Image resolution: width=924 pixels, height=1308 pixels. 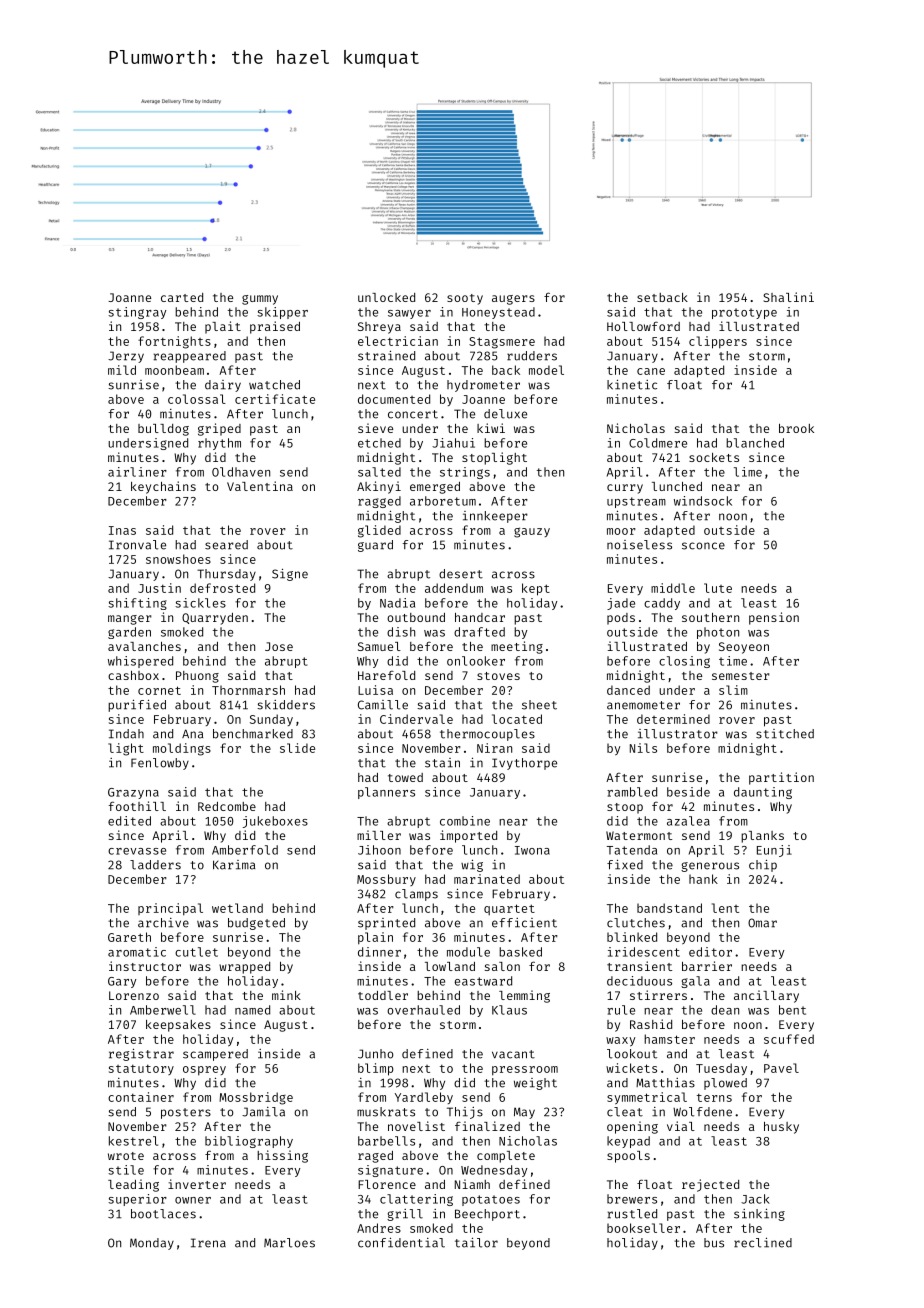 I want to click on unlocked, so click(x=386, y=297).
